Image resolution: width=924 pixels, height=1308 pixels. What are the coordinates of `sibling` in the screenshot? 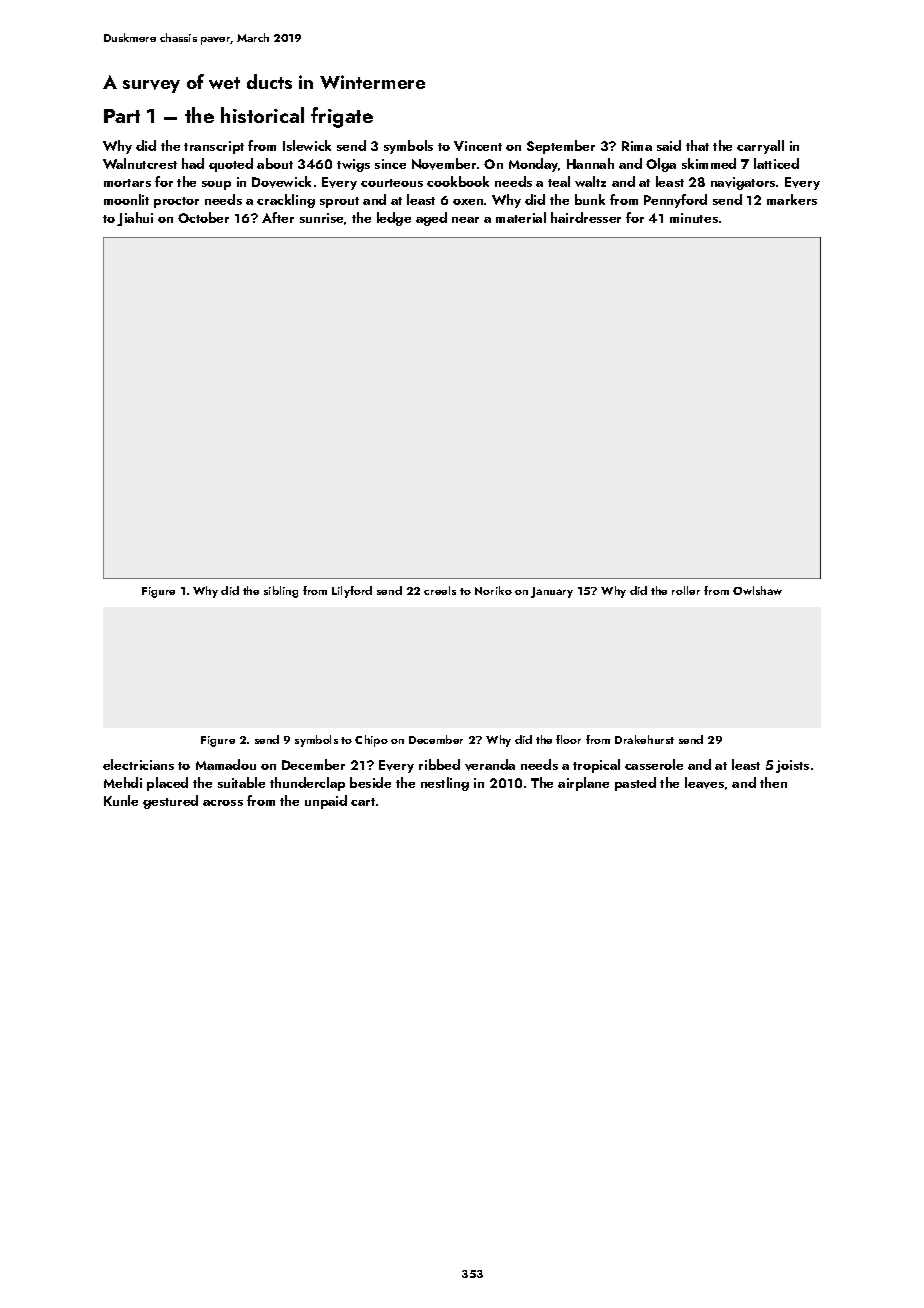 It's located at (281, 592).
